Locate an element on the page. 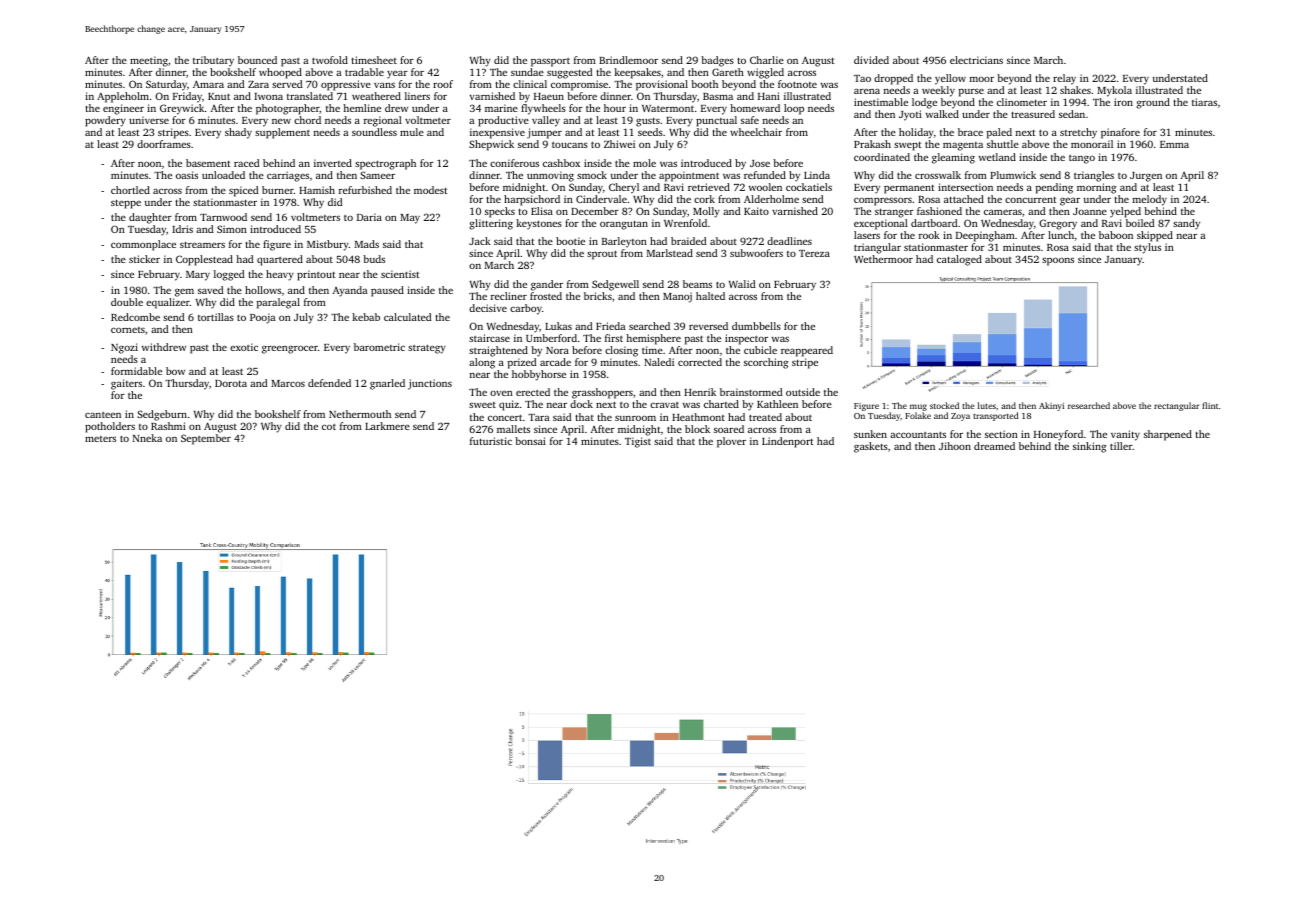 The height and width of the page is (924, 1308). Nneka is located at coordinates (147, 438).
